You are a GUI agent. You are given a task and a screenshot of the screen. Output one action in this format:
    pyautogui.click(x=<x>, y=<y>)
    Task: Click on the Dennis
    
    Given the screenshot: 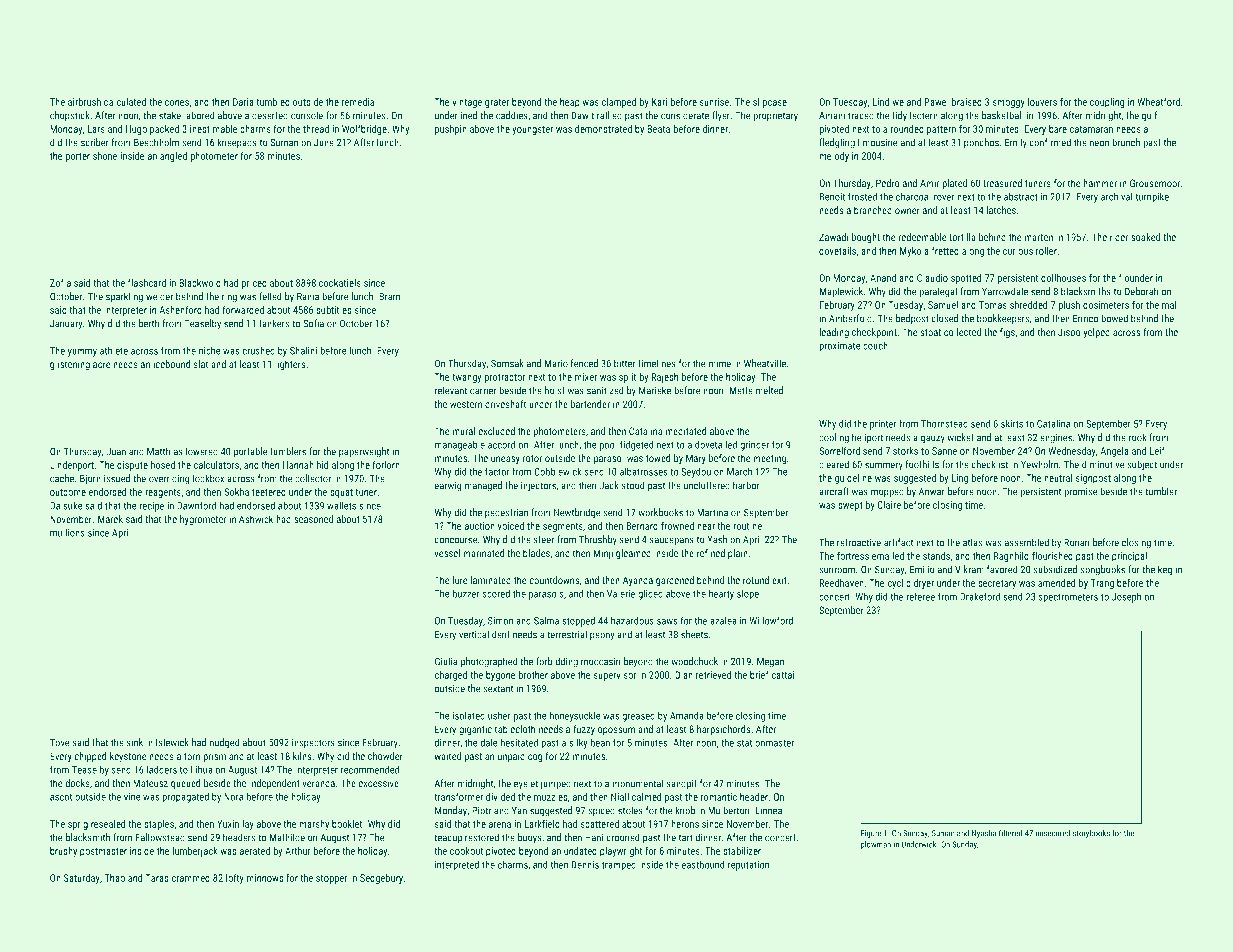 What is the action you would take?
    pyautogui.click(x=585, y=865)
